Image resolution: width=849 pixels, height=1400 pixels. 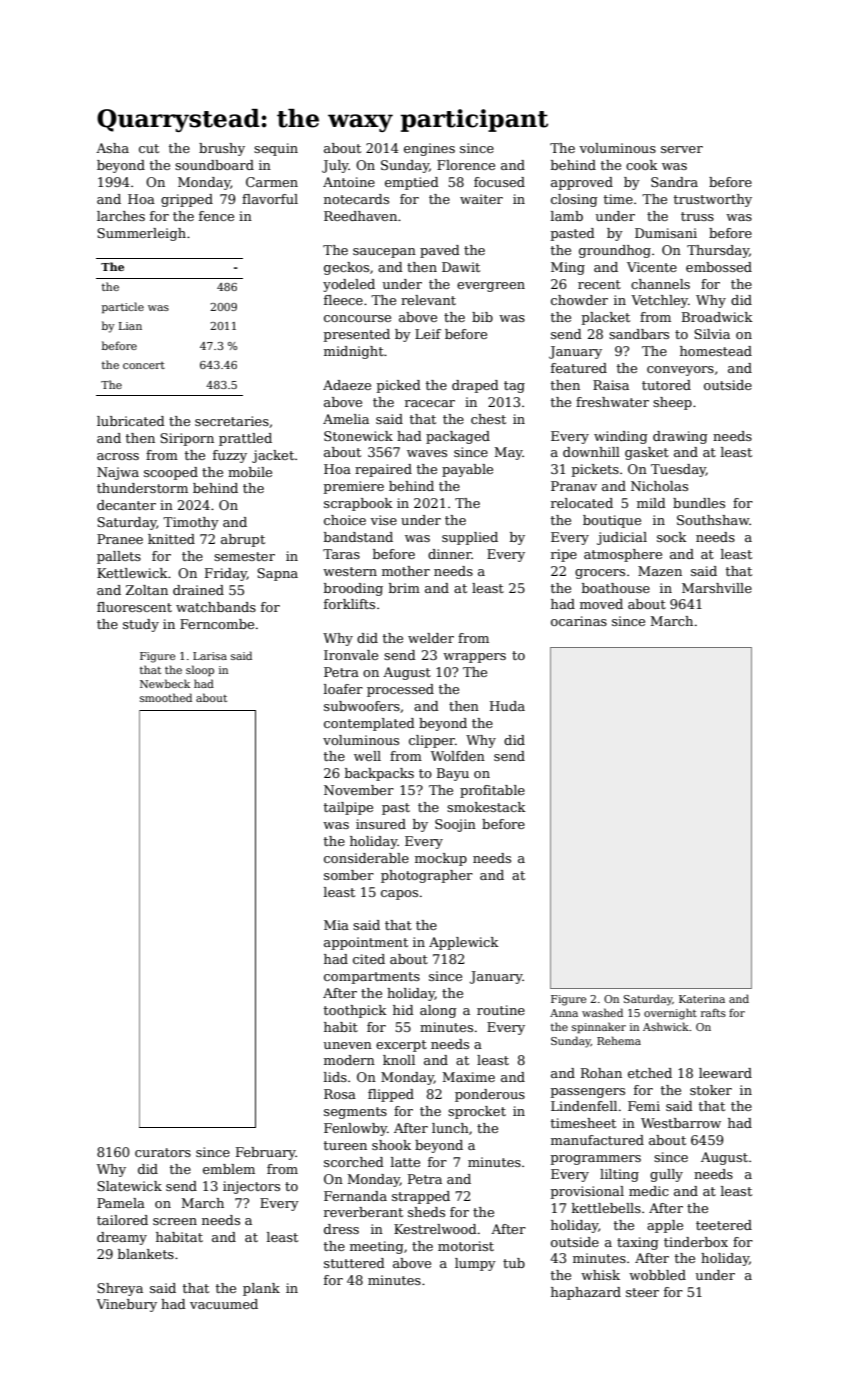 What do you see at coordinates (130, 326) in the document?
I see `Lian` at bounding box center [130, 326].
